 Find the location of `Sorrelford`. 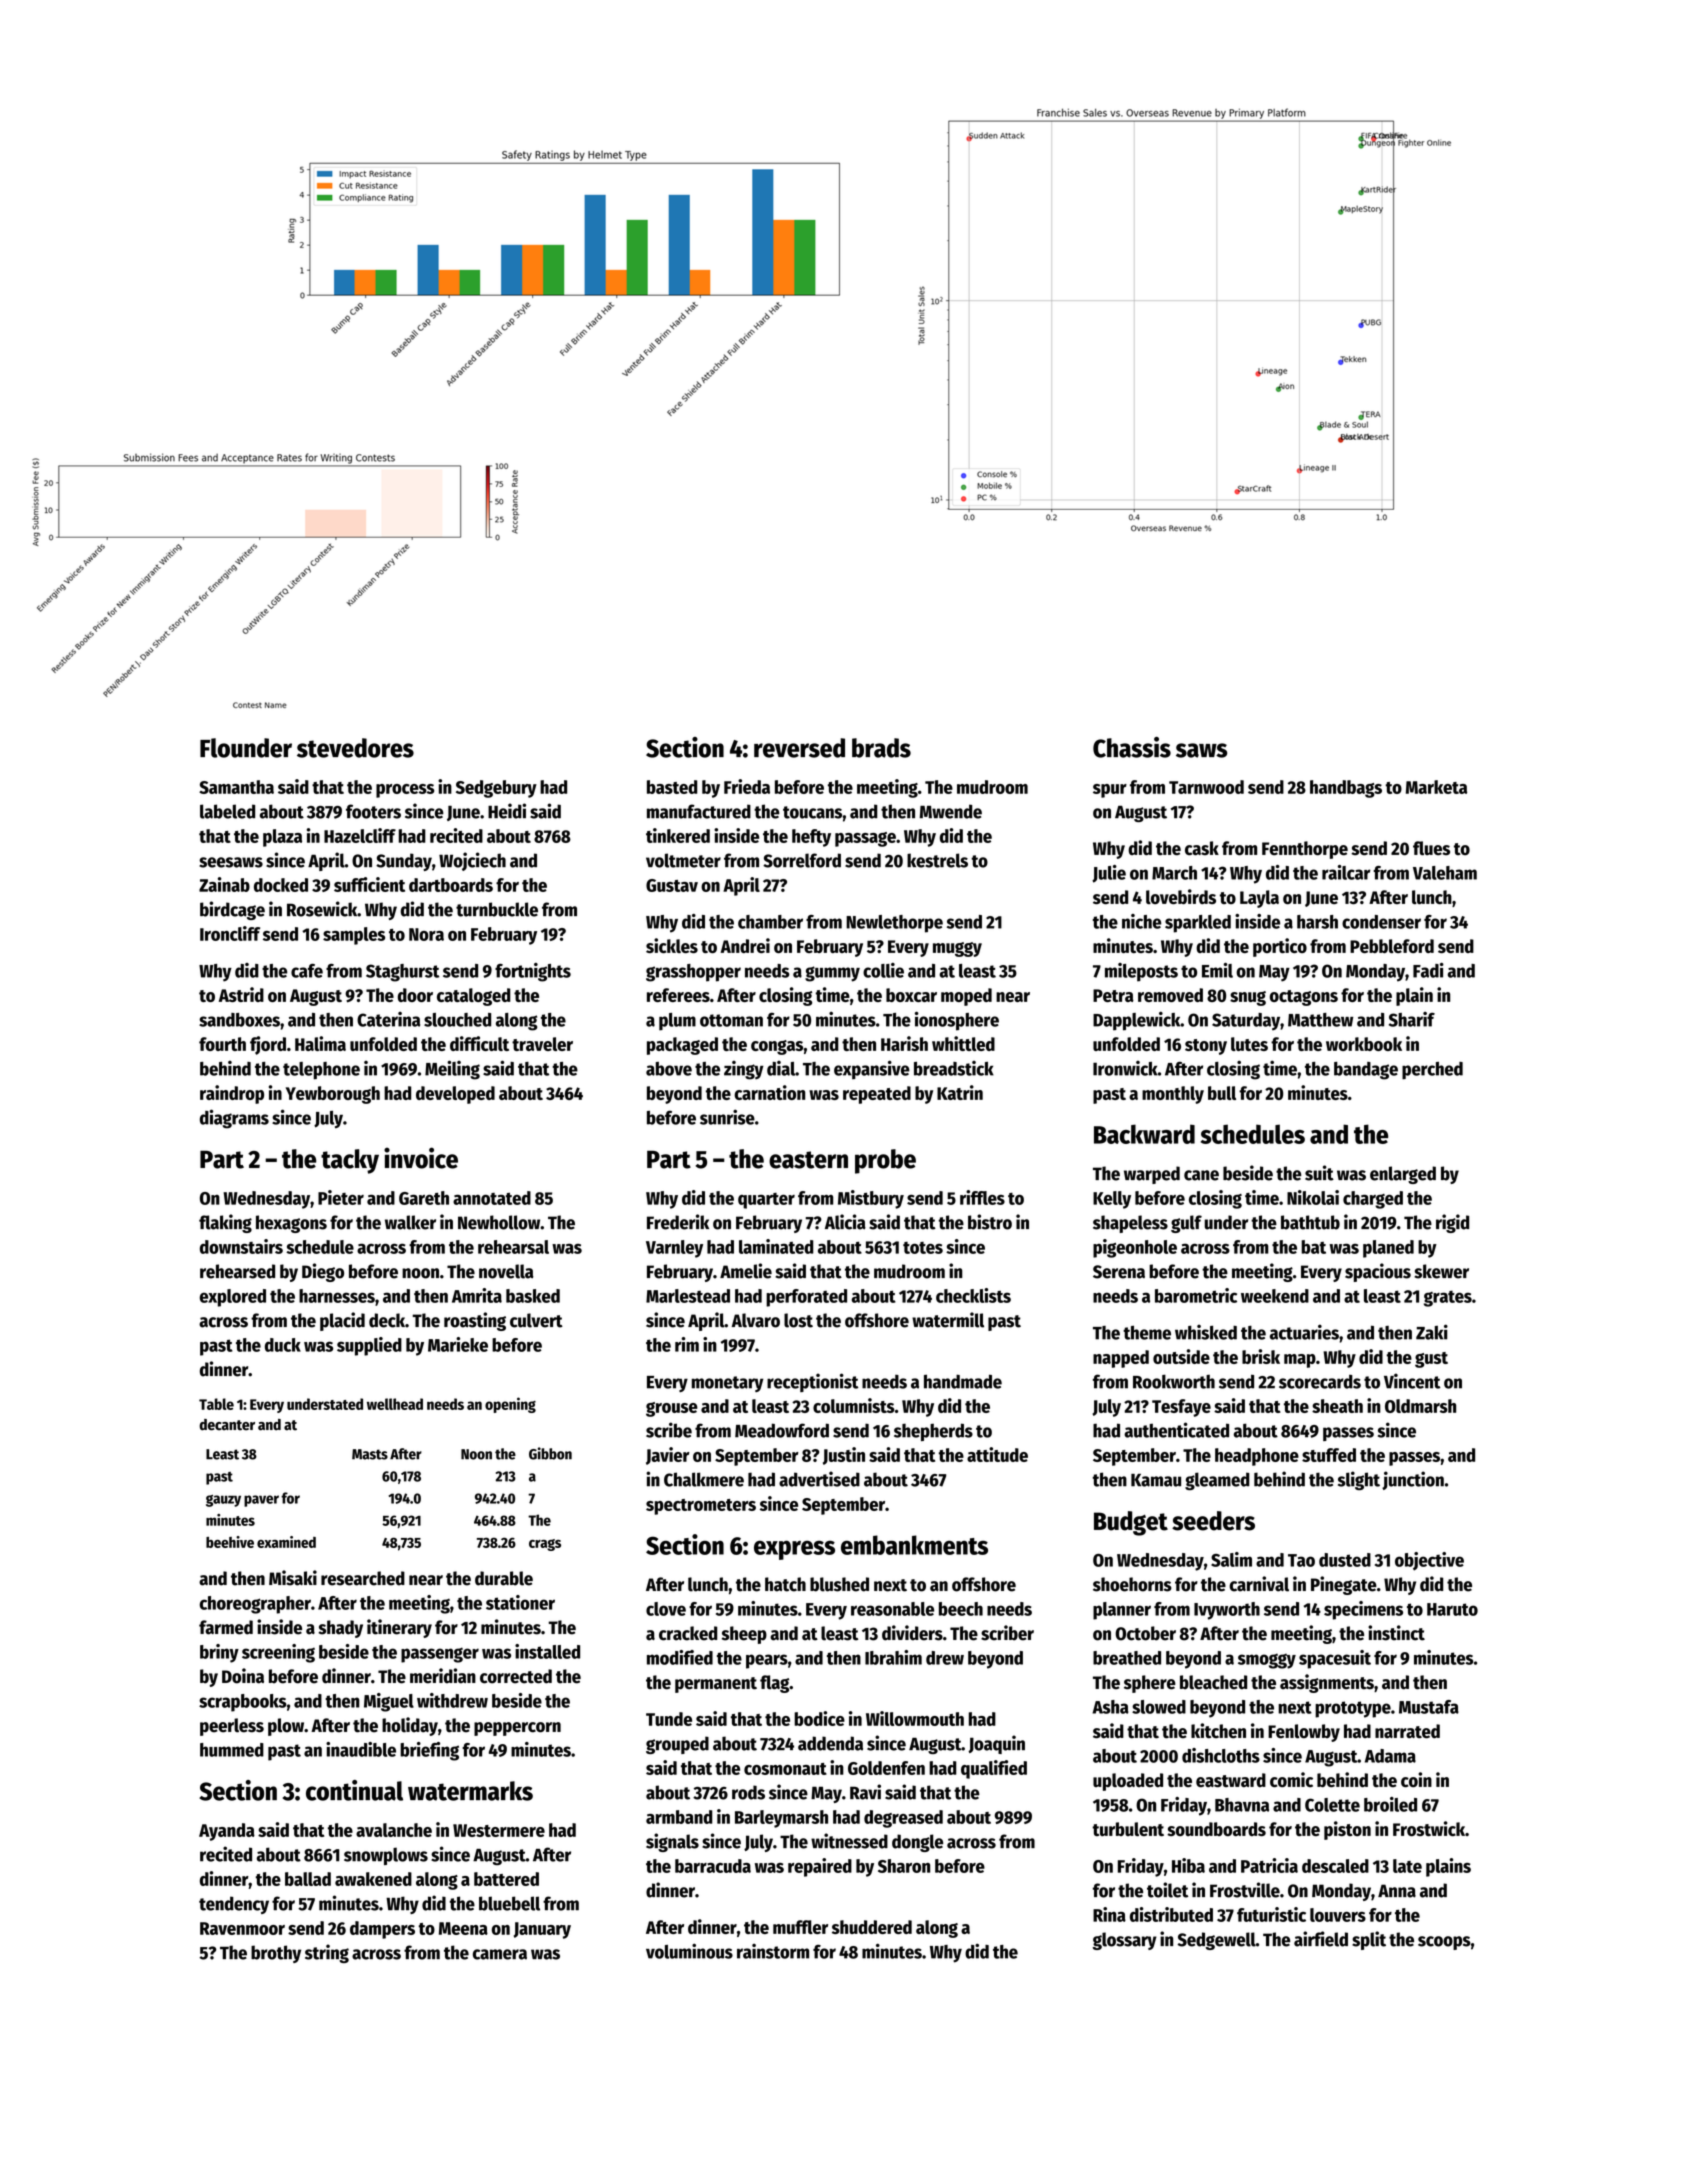

Sorrelford is located at coordinates (802, 860).
